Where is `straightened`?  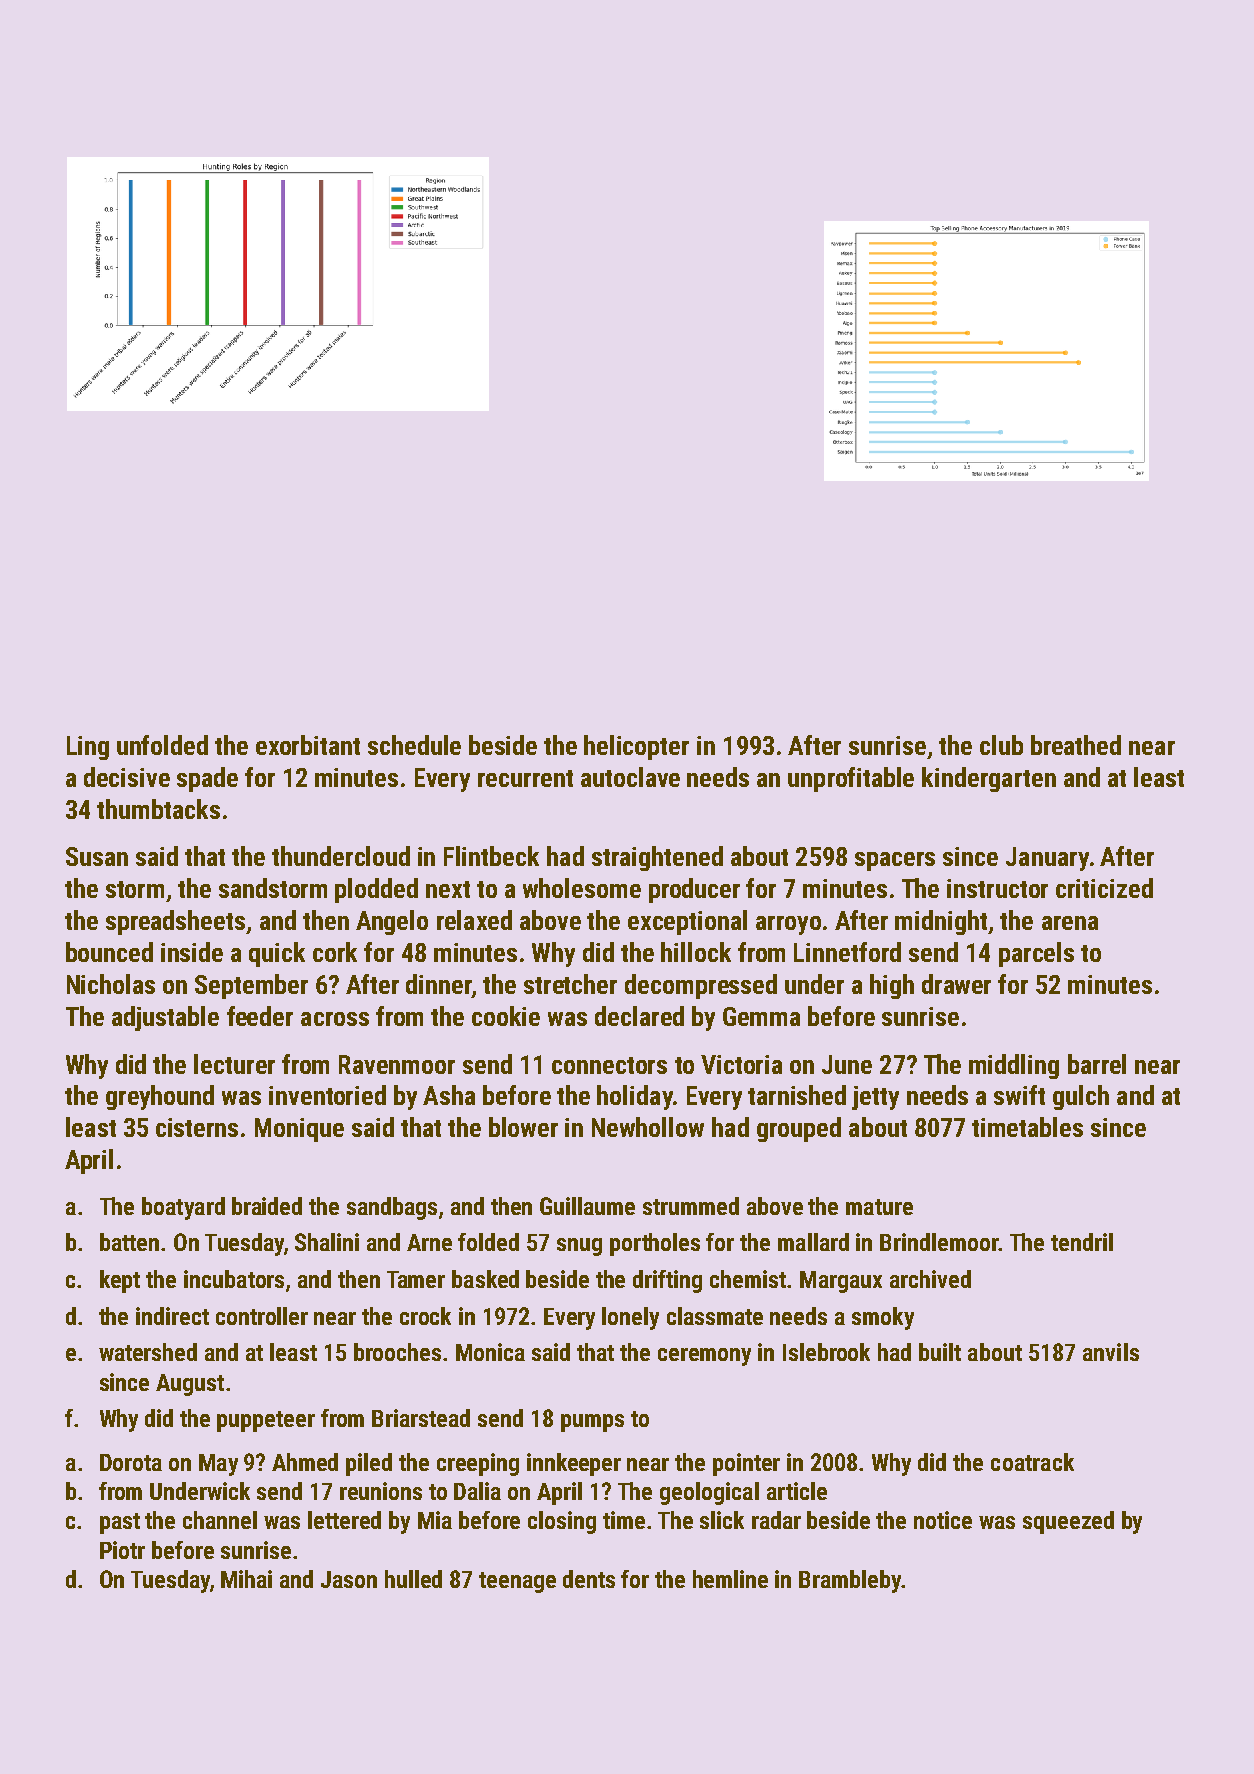 straightened is located at coordinates (657, 858).
